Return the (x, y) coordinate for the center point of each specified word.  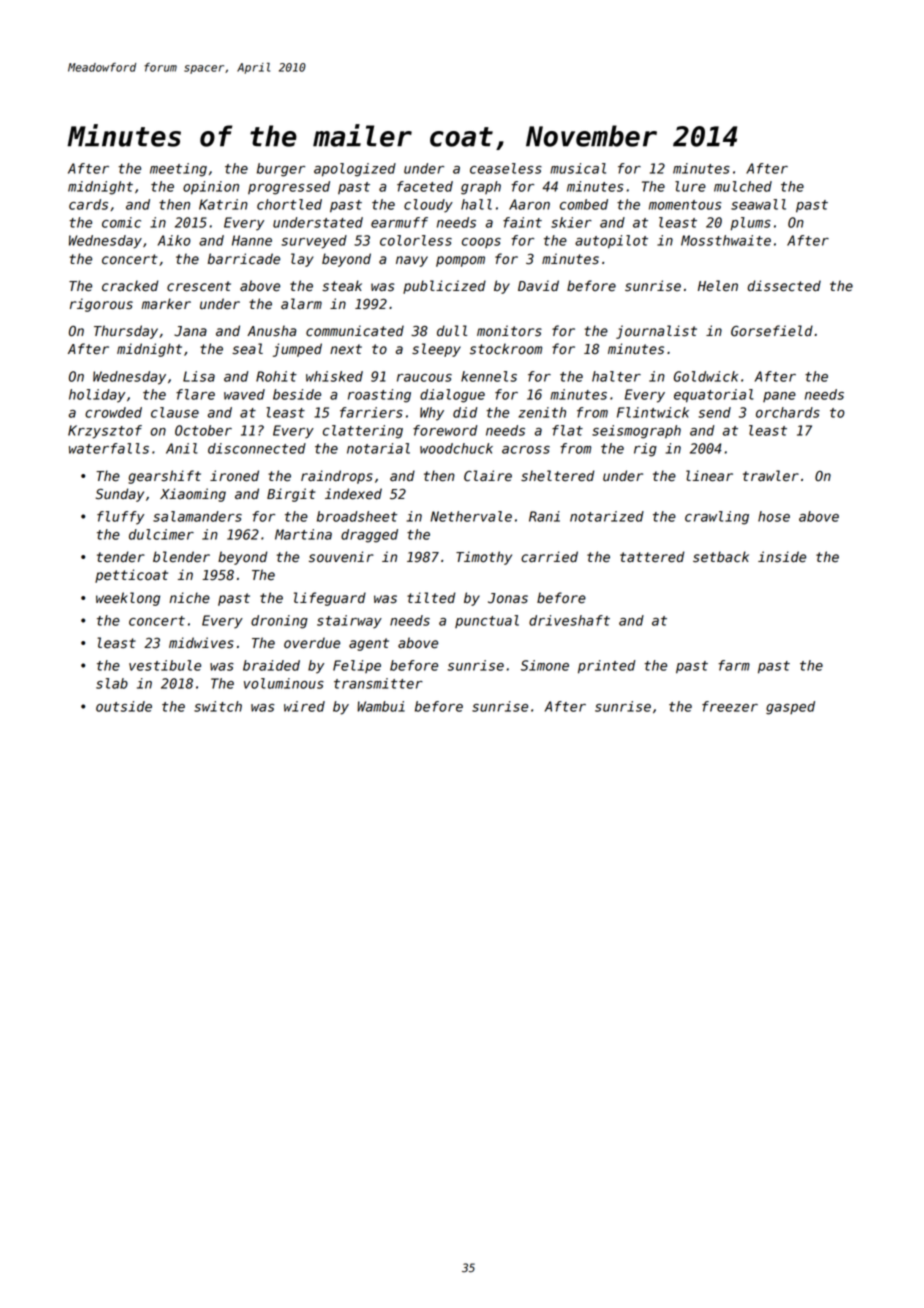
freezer (730, 706)
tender (121, 557)
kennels (489, 376)
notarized (607, 516)
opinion (211, 188)
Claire (488, 476)
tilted (431, 598)
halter (616, 376)
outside (124, 706)
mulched (743, 186)
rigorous (101, 305)
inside (782, 557)
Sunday (120, 495)
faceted (425, 186)
